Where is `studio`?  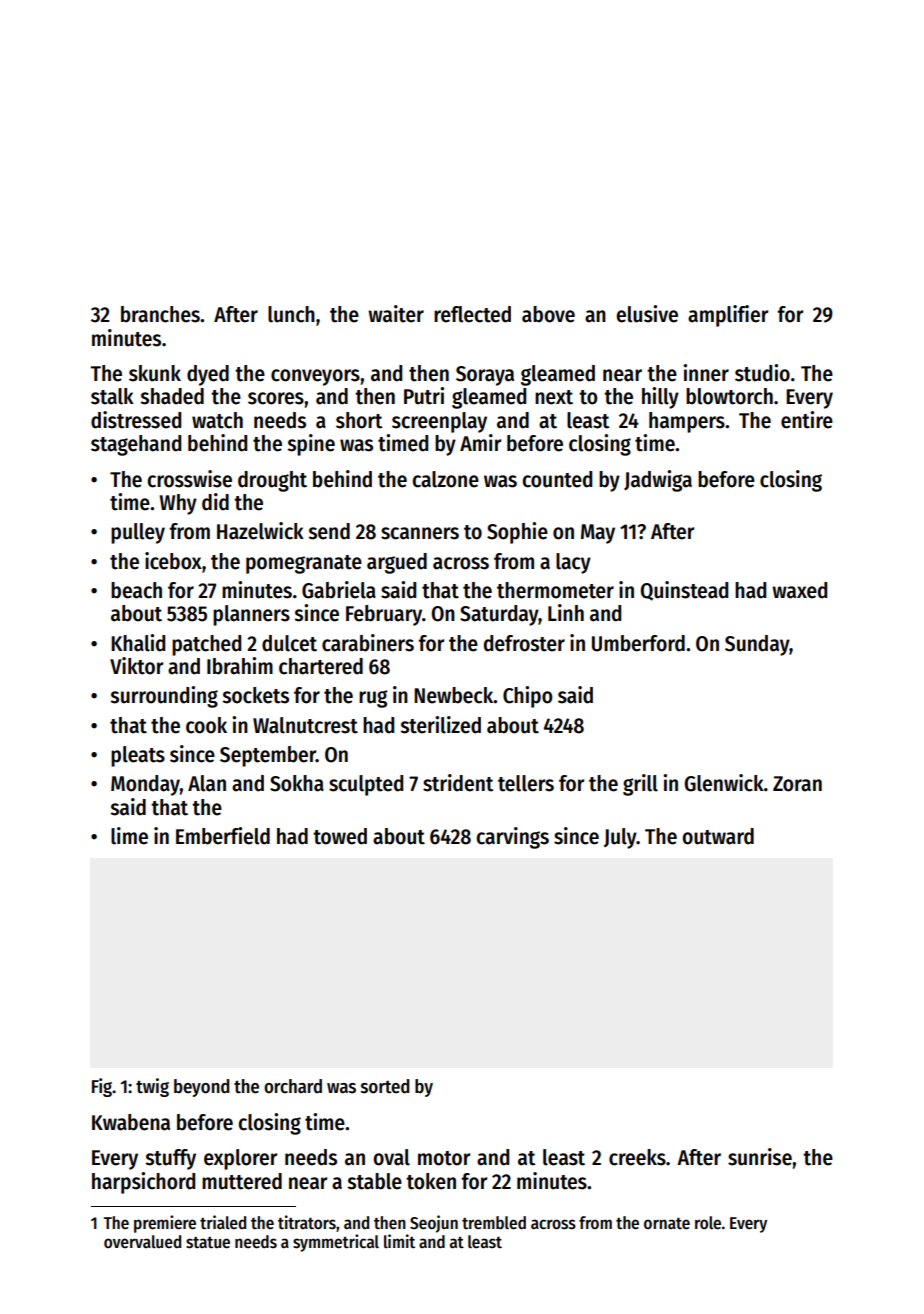 studio is located at coordinates (762, 373).
